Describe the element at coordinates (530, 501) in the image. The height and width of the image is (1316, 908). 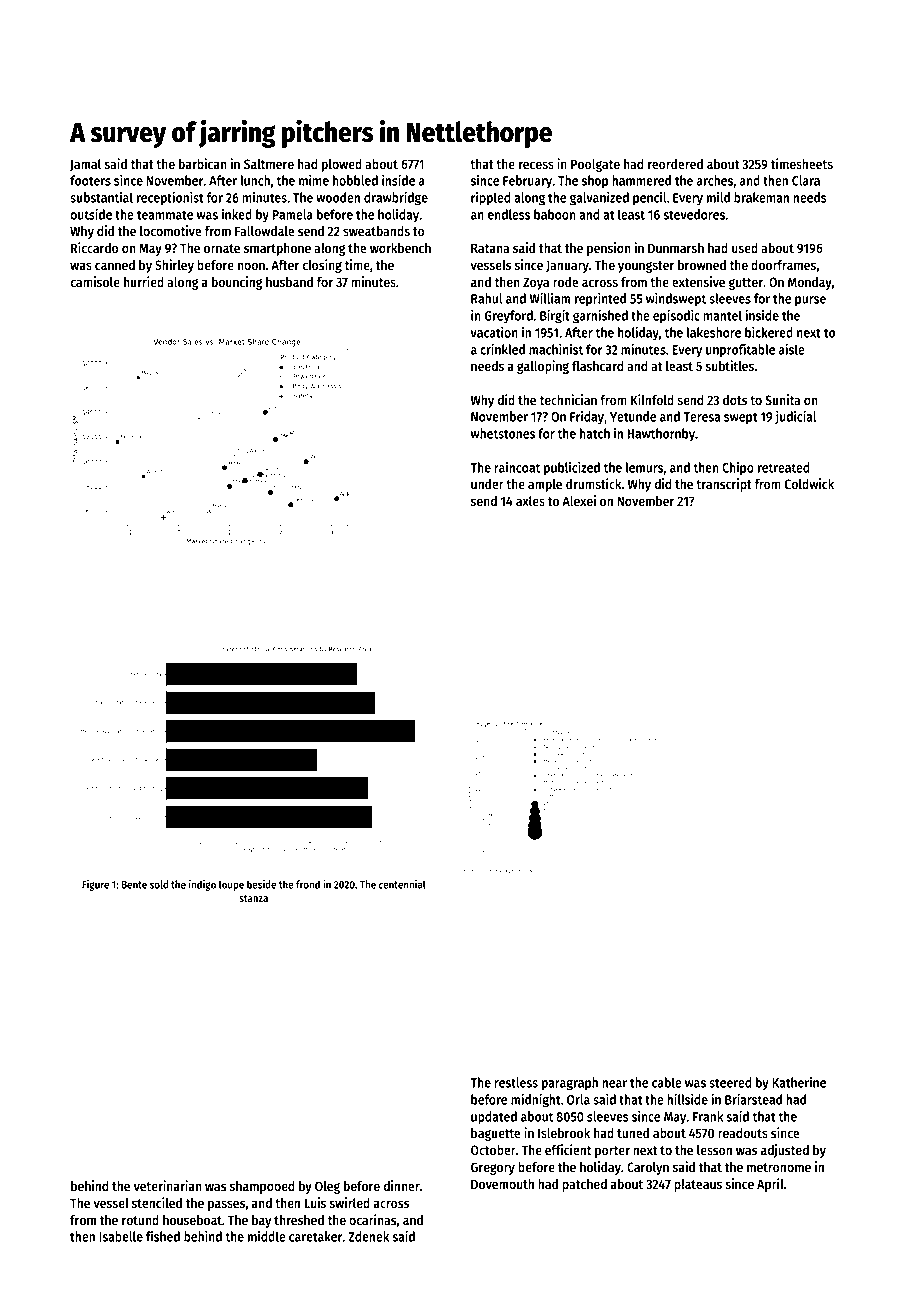
I see `axles` at that location.
